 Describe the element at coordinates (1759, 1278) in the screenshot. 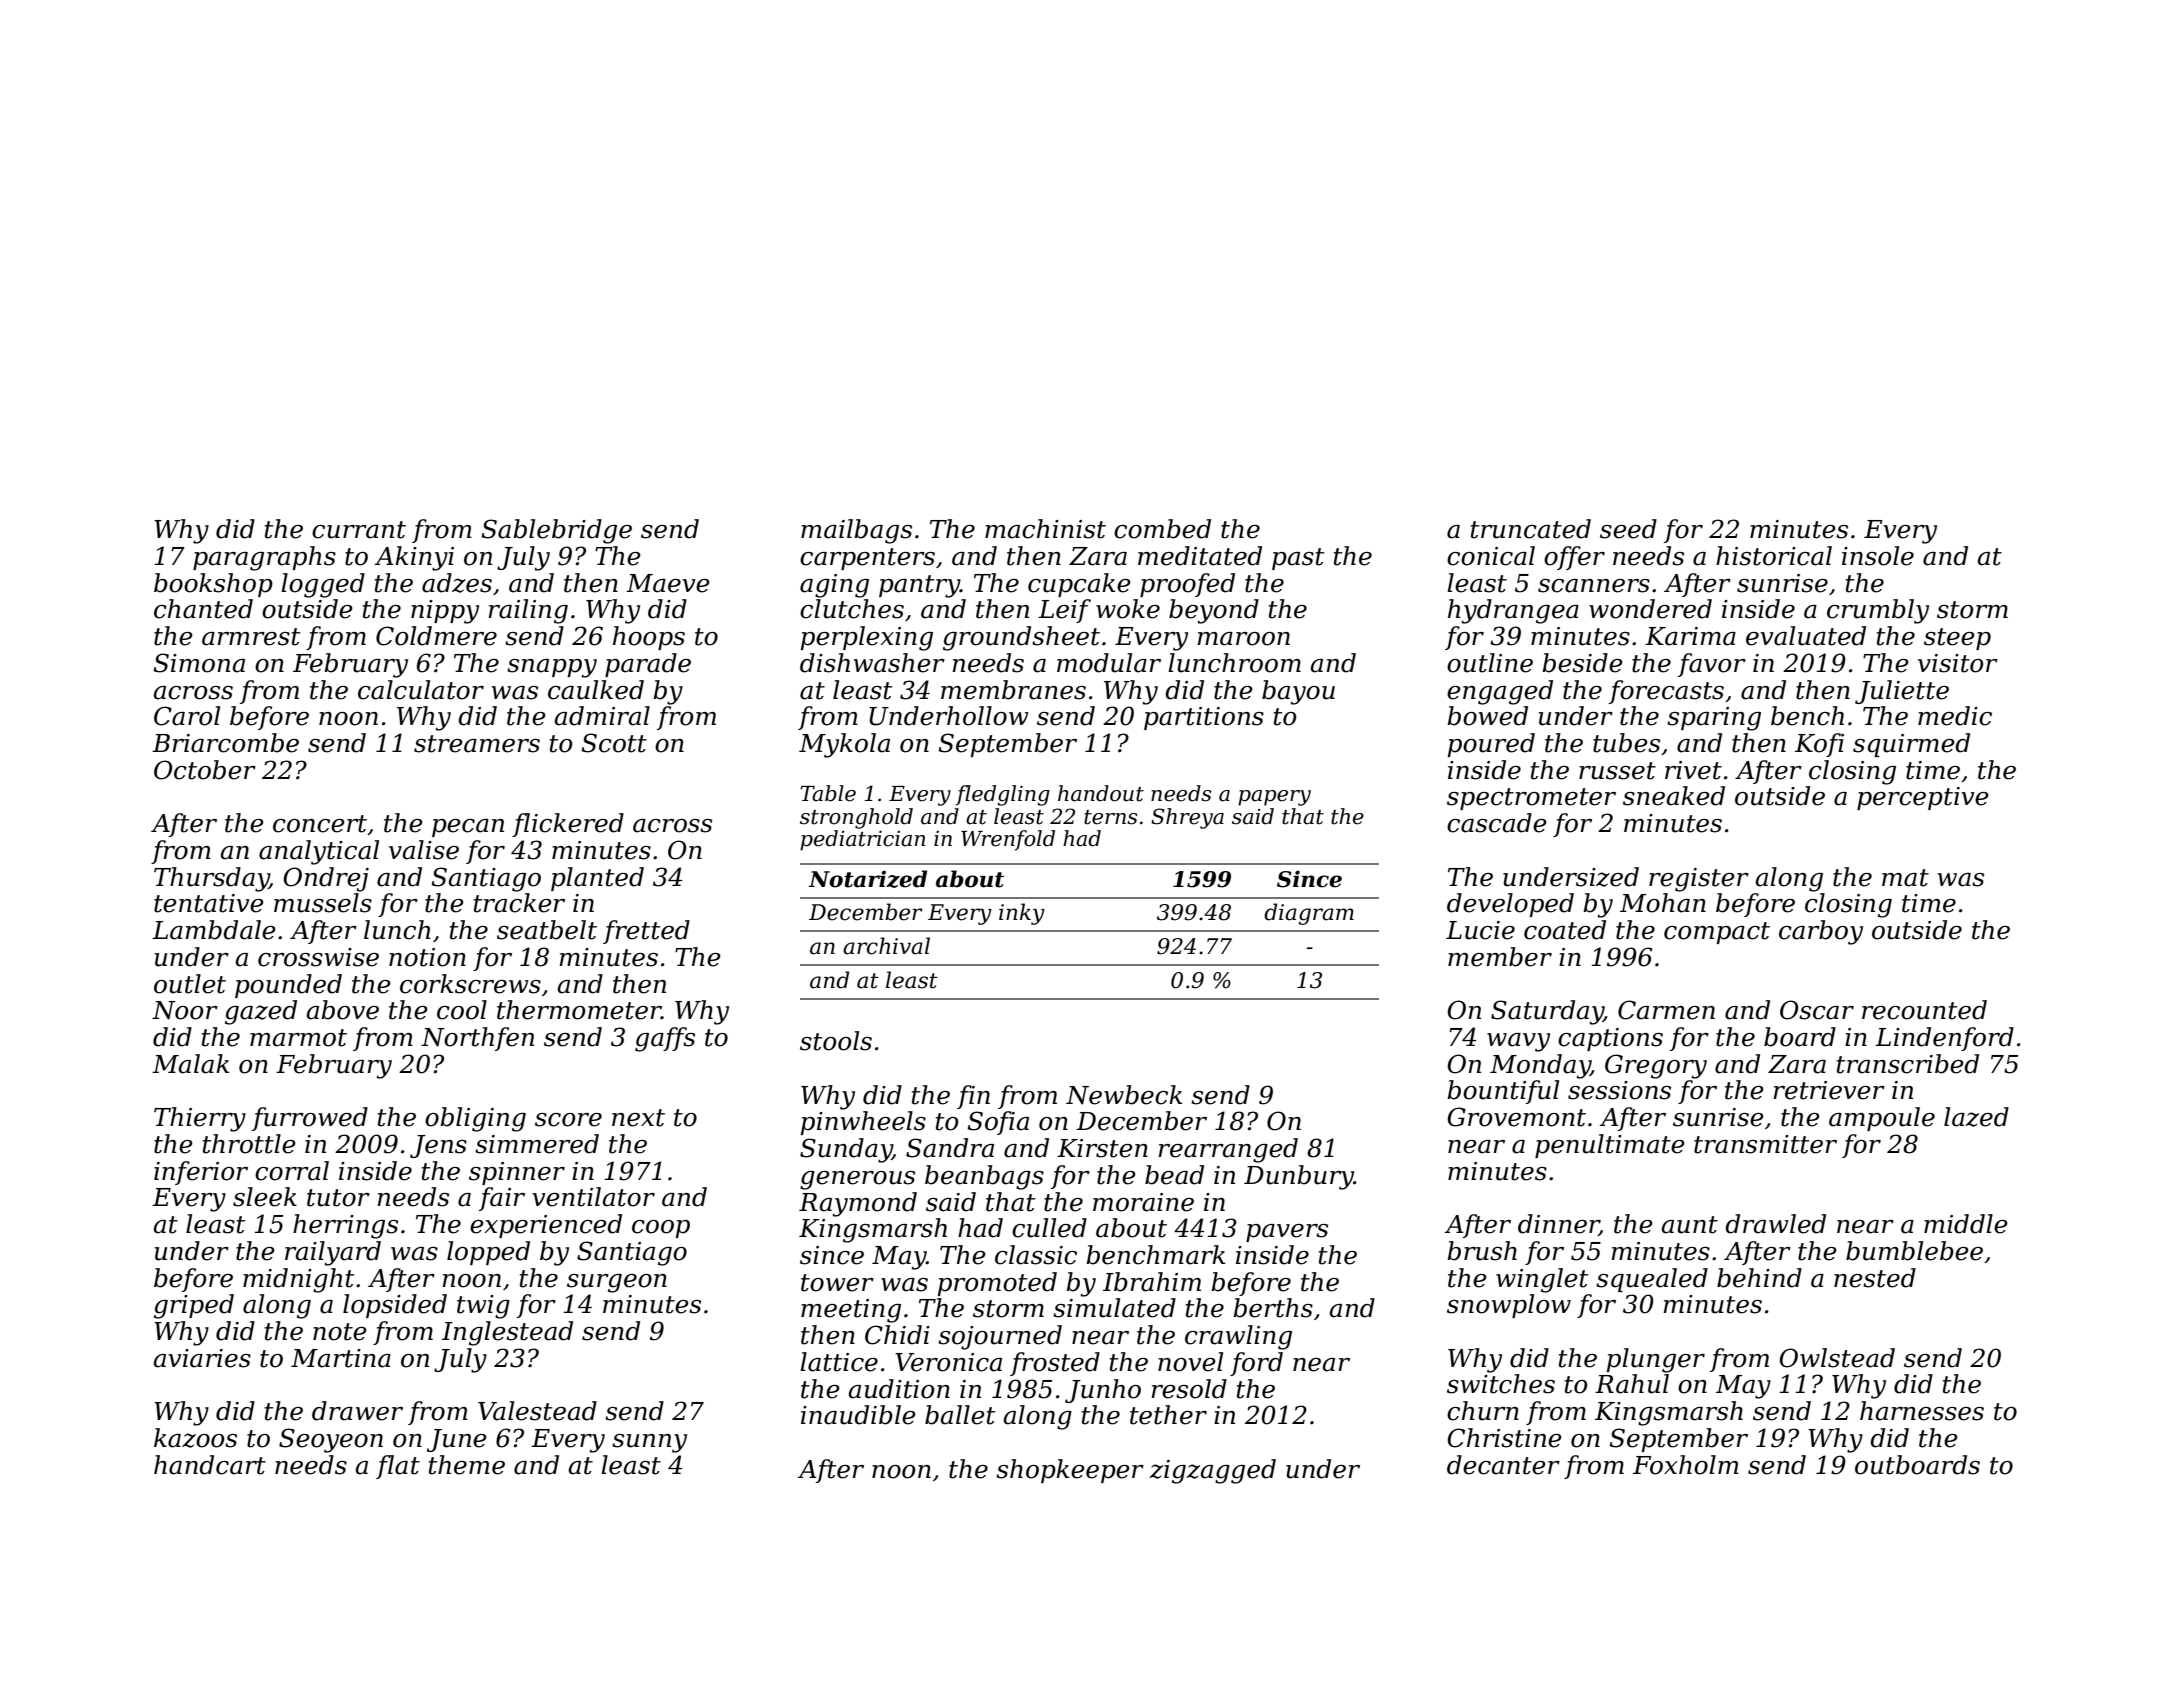

I see `behind` at that location.
